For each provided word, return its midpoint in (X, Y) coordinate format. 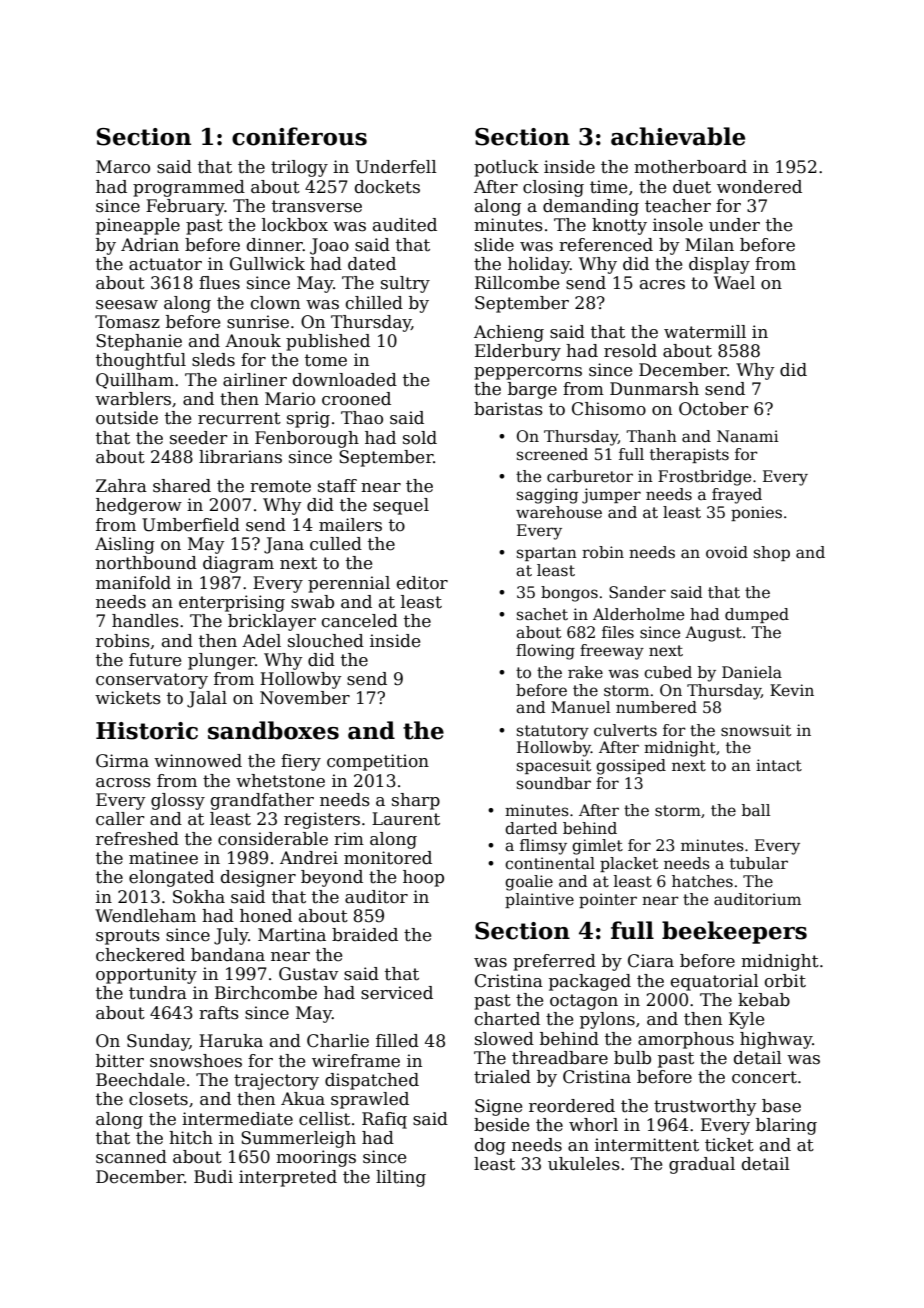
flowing (545, 652)
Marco (123, 167)
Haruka (231, 1041)
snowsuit (756, 730)
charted (507, 1019)
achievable (678, 136)
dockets (387, 187)
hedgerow (139, 506)
